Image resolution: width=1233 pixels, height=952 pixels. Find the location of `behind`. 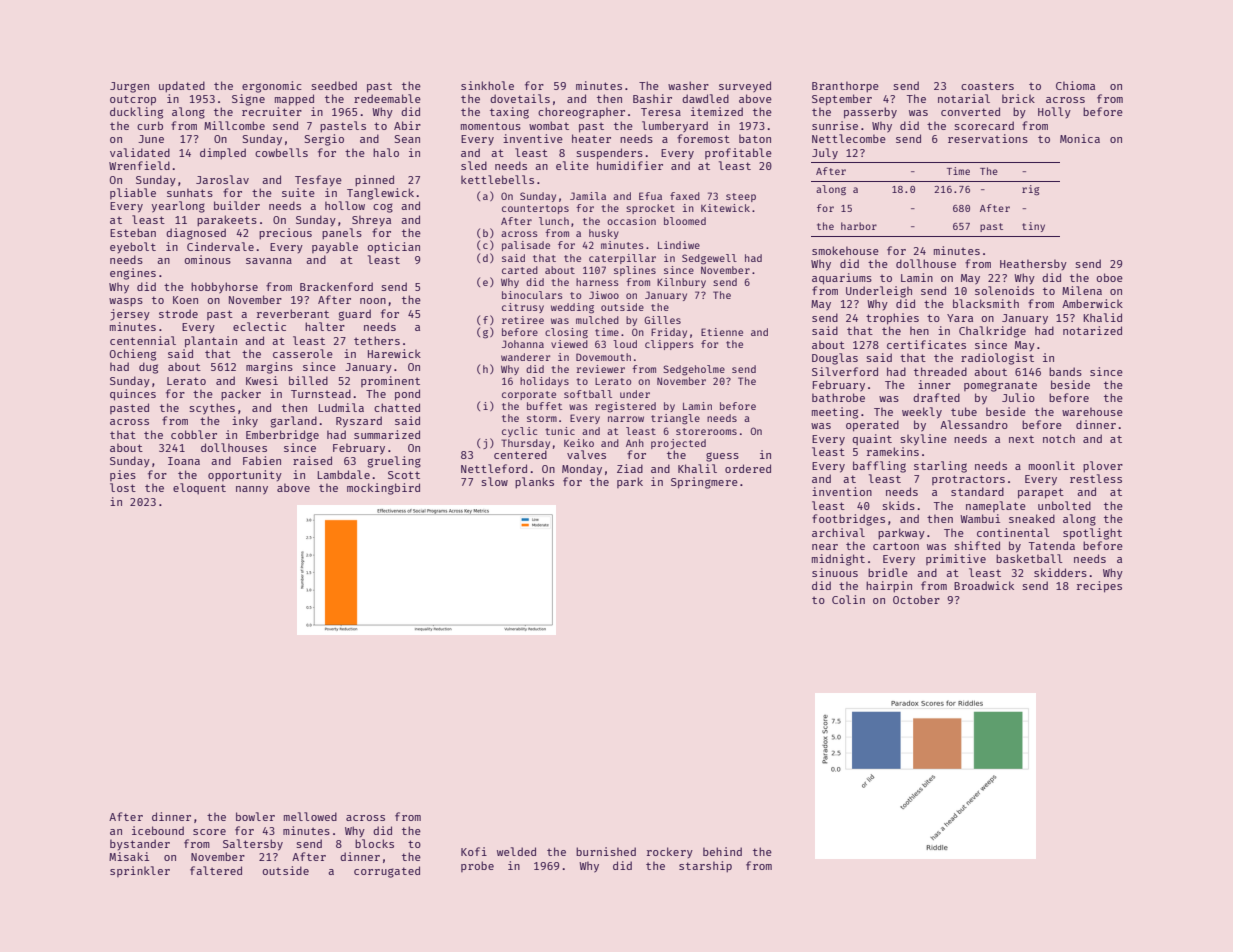

behind is located at coordinates (722, 851).
